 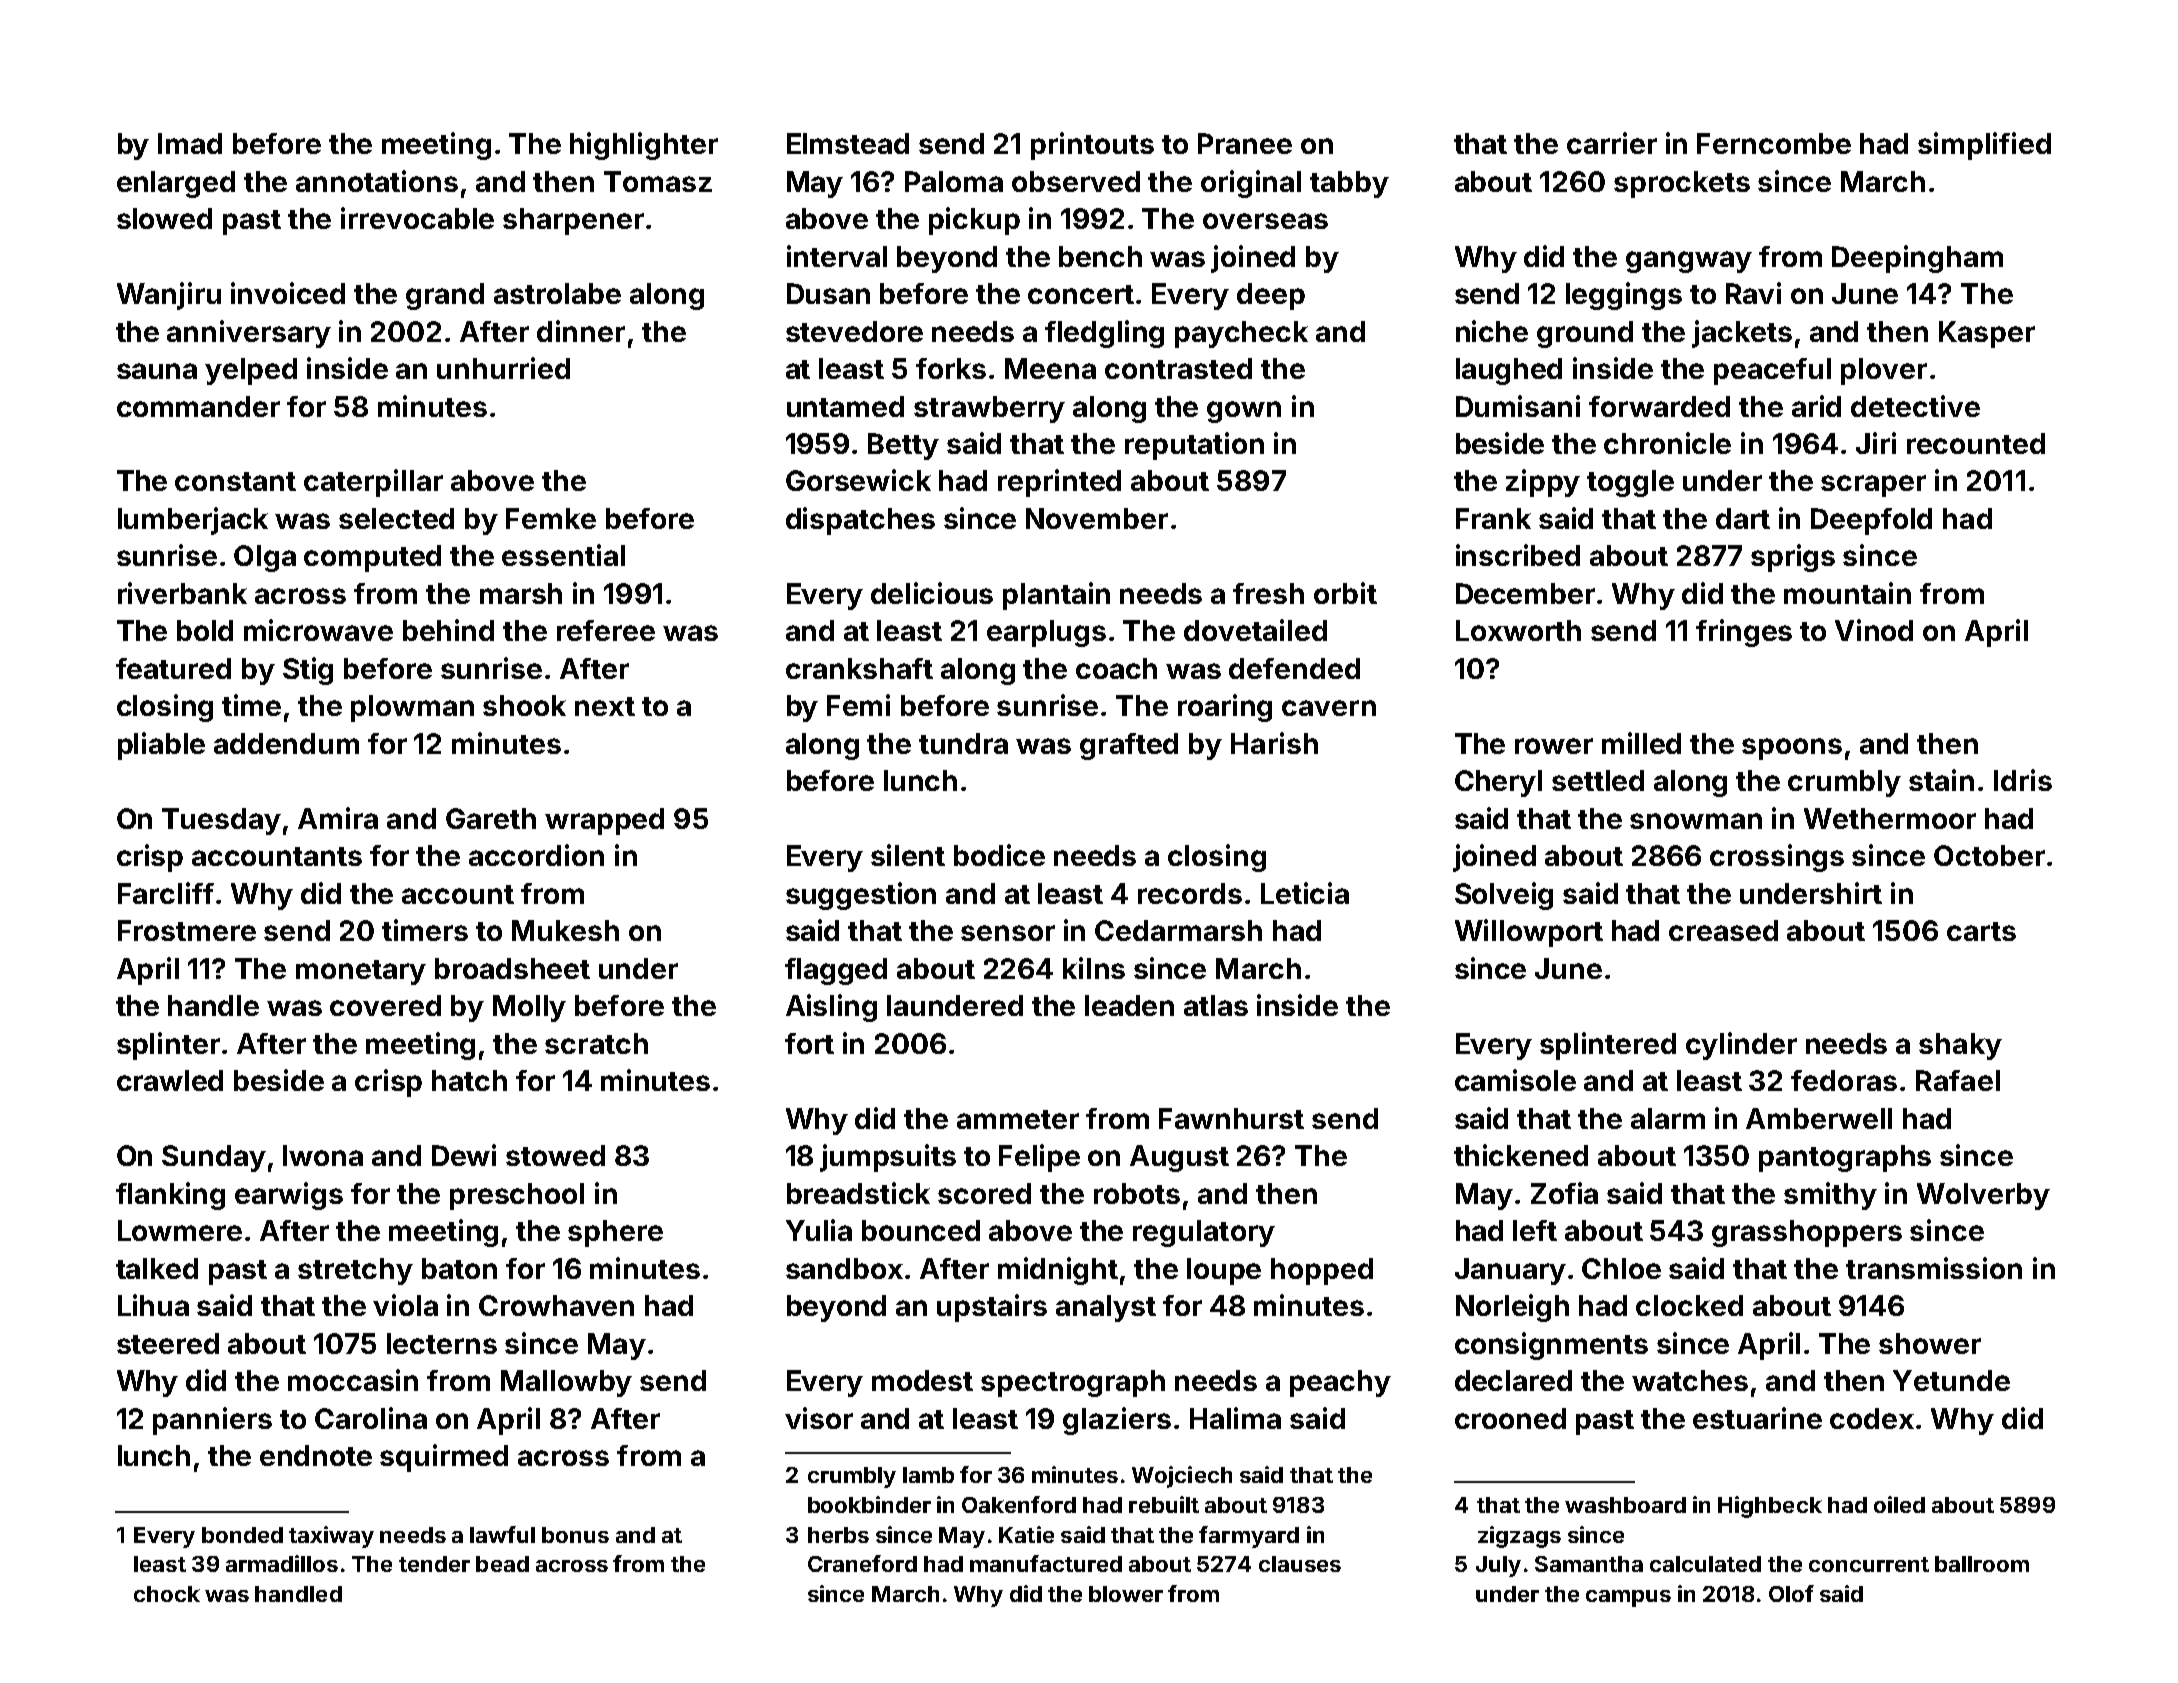 What do you see at coordinates (1349, 184) in the screenshot?
I see `tabby` at bounding box center [1349, 184].
